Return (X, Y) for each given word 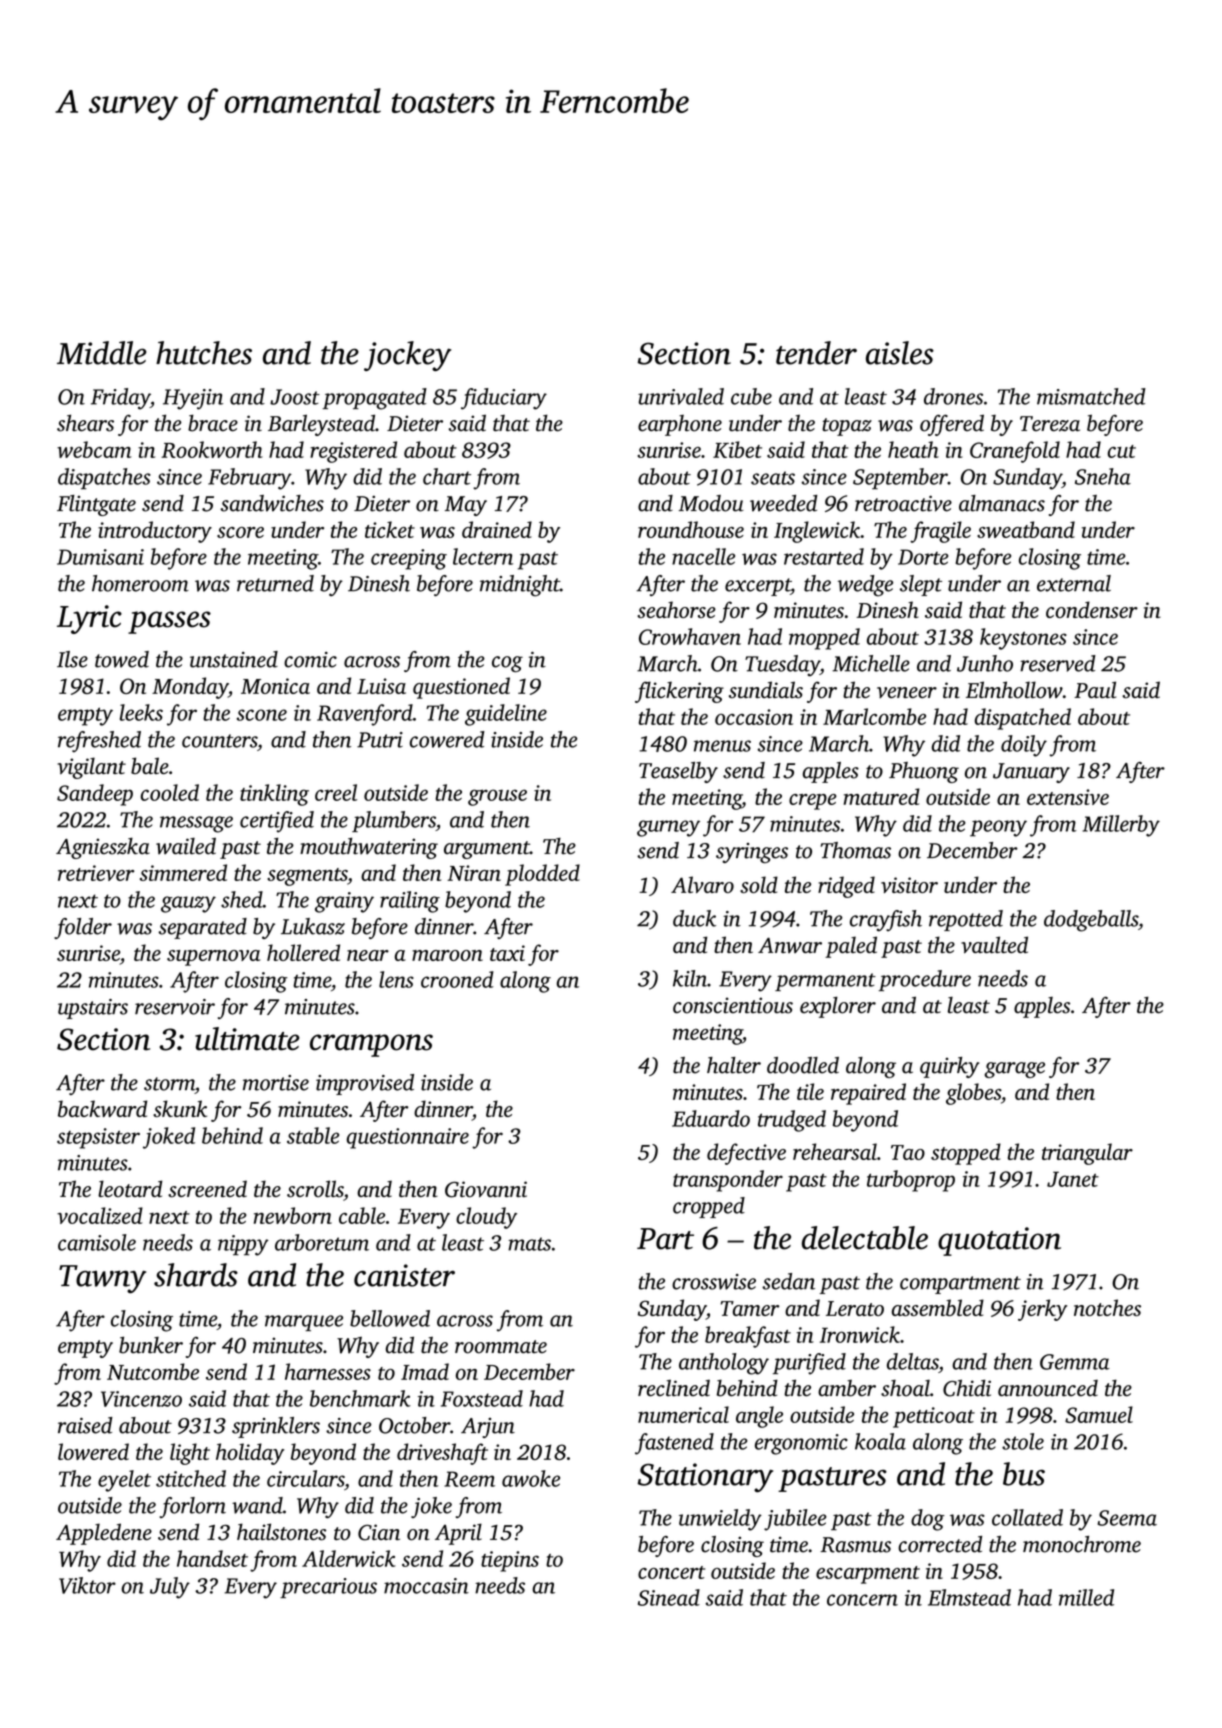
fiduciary (504, 399)
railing (410, 902)
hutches (204, 353)
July (170, 1588)
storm (169, 1084)
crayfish (886, 921)
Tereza (1050, 424)
